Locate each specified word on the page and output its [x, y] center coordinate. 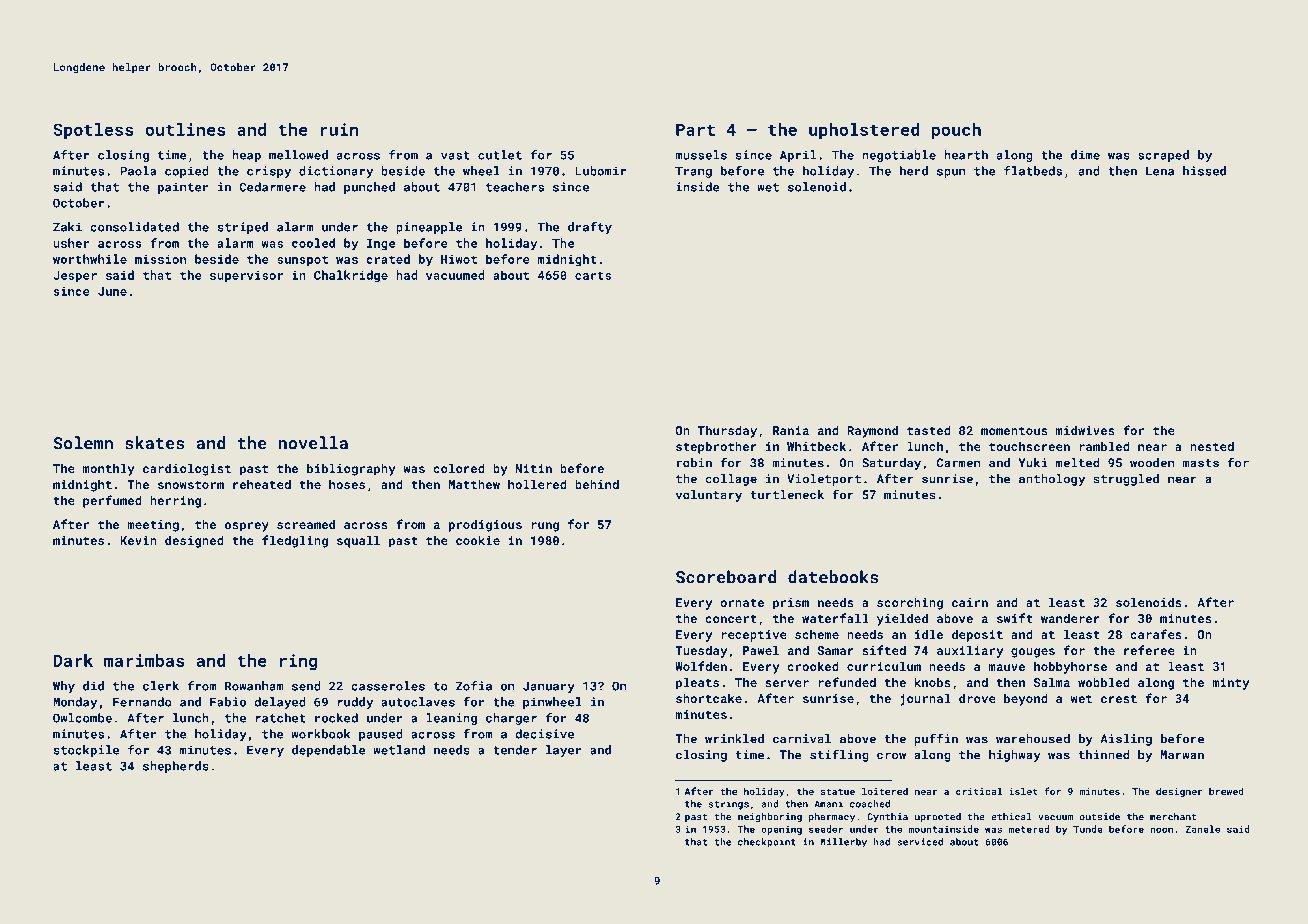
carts [593, 275]
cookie [478, 540]
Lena [1160, 171]
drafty [590, 228]
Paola [138, 171]
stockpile [86, 751]
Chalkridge [351, 276]
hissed [1204, 171]
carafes [1156, 634]
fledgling [295, 541]
